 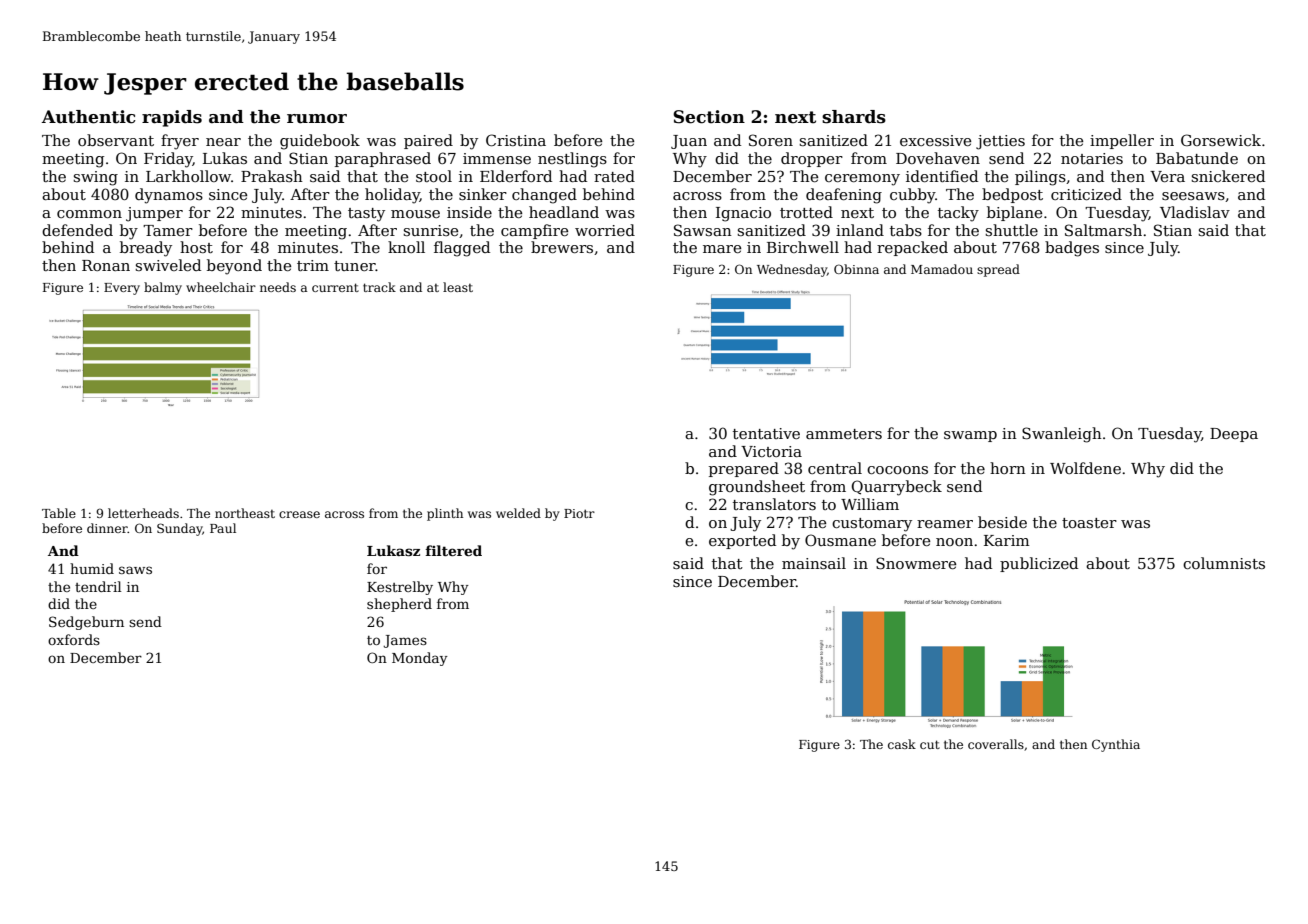 I want to click on publicized, so click(x=1039, y=564).
